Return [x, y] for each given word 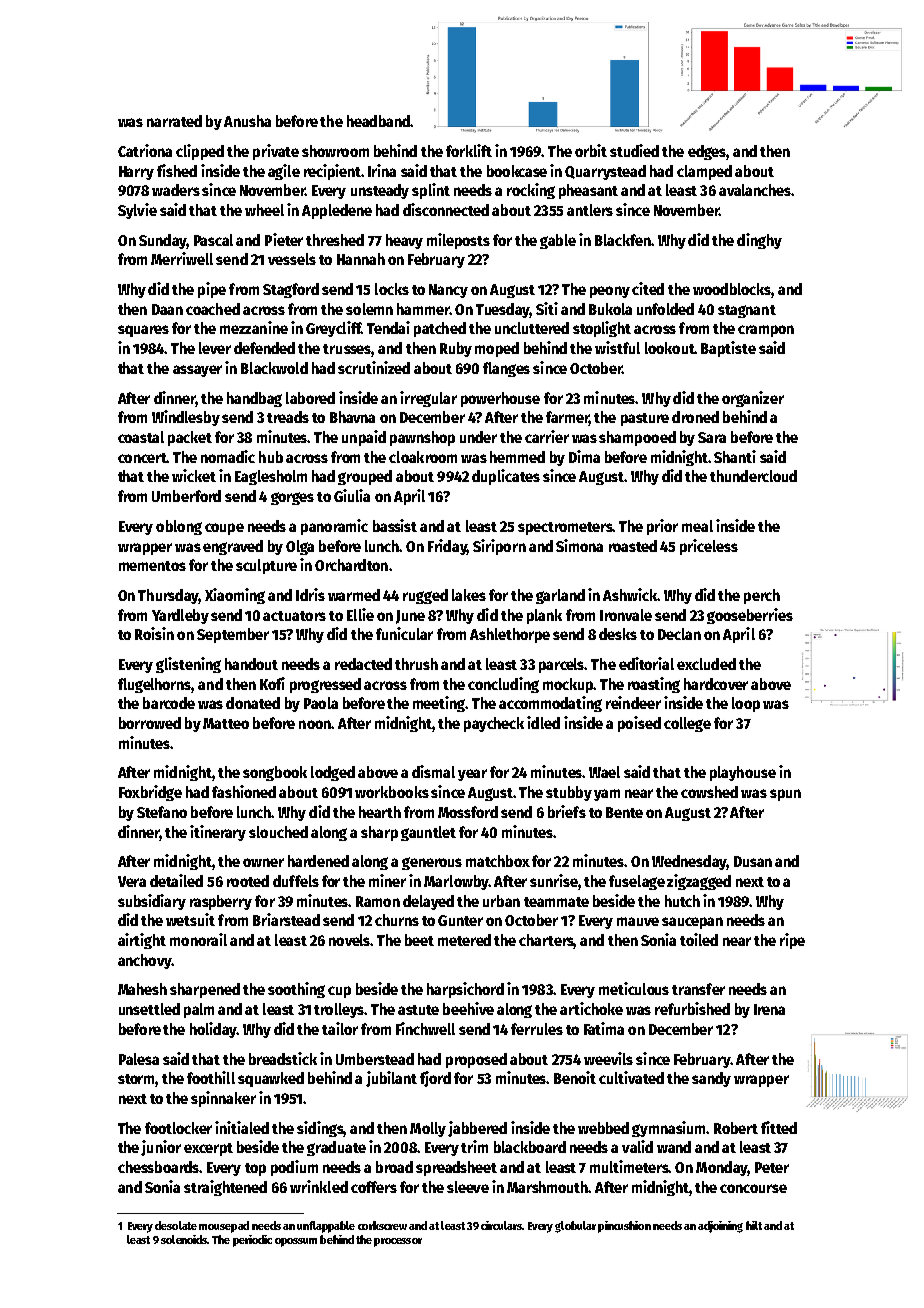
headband [378, 121]
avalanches [755, 190]
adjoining [720, 1227]
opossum [296, 1242]
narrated [174, 121]
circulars [501, 1225]
